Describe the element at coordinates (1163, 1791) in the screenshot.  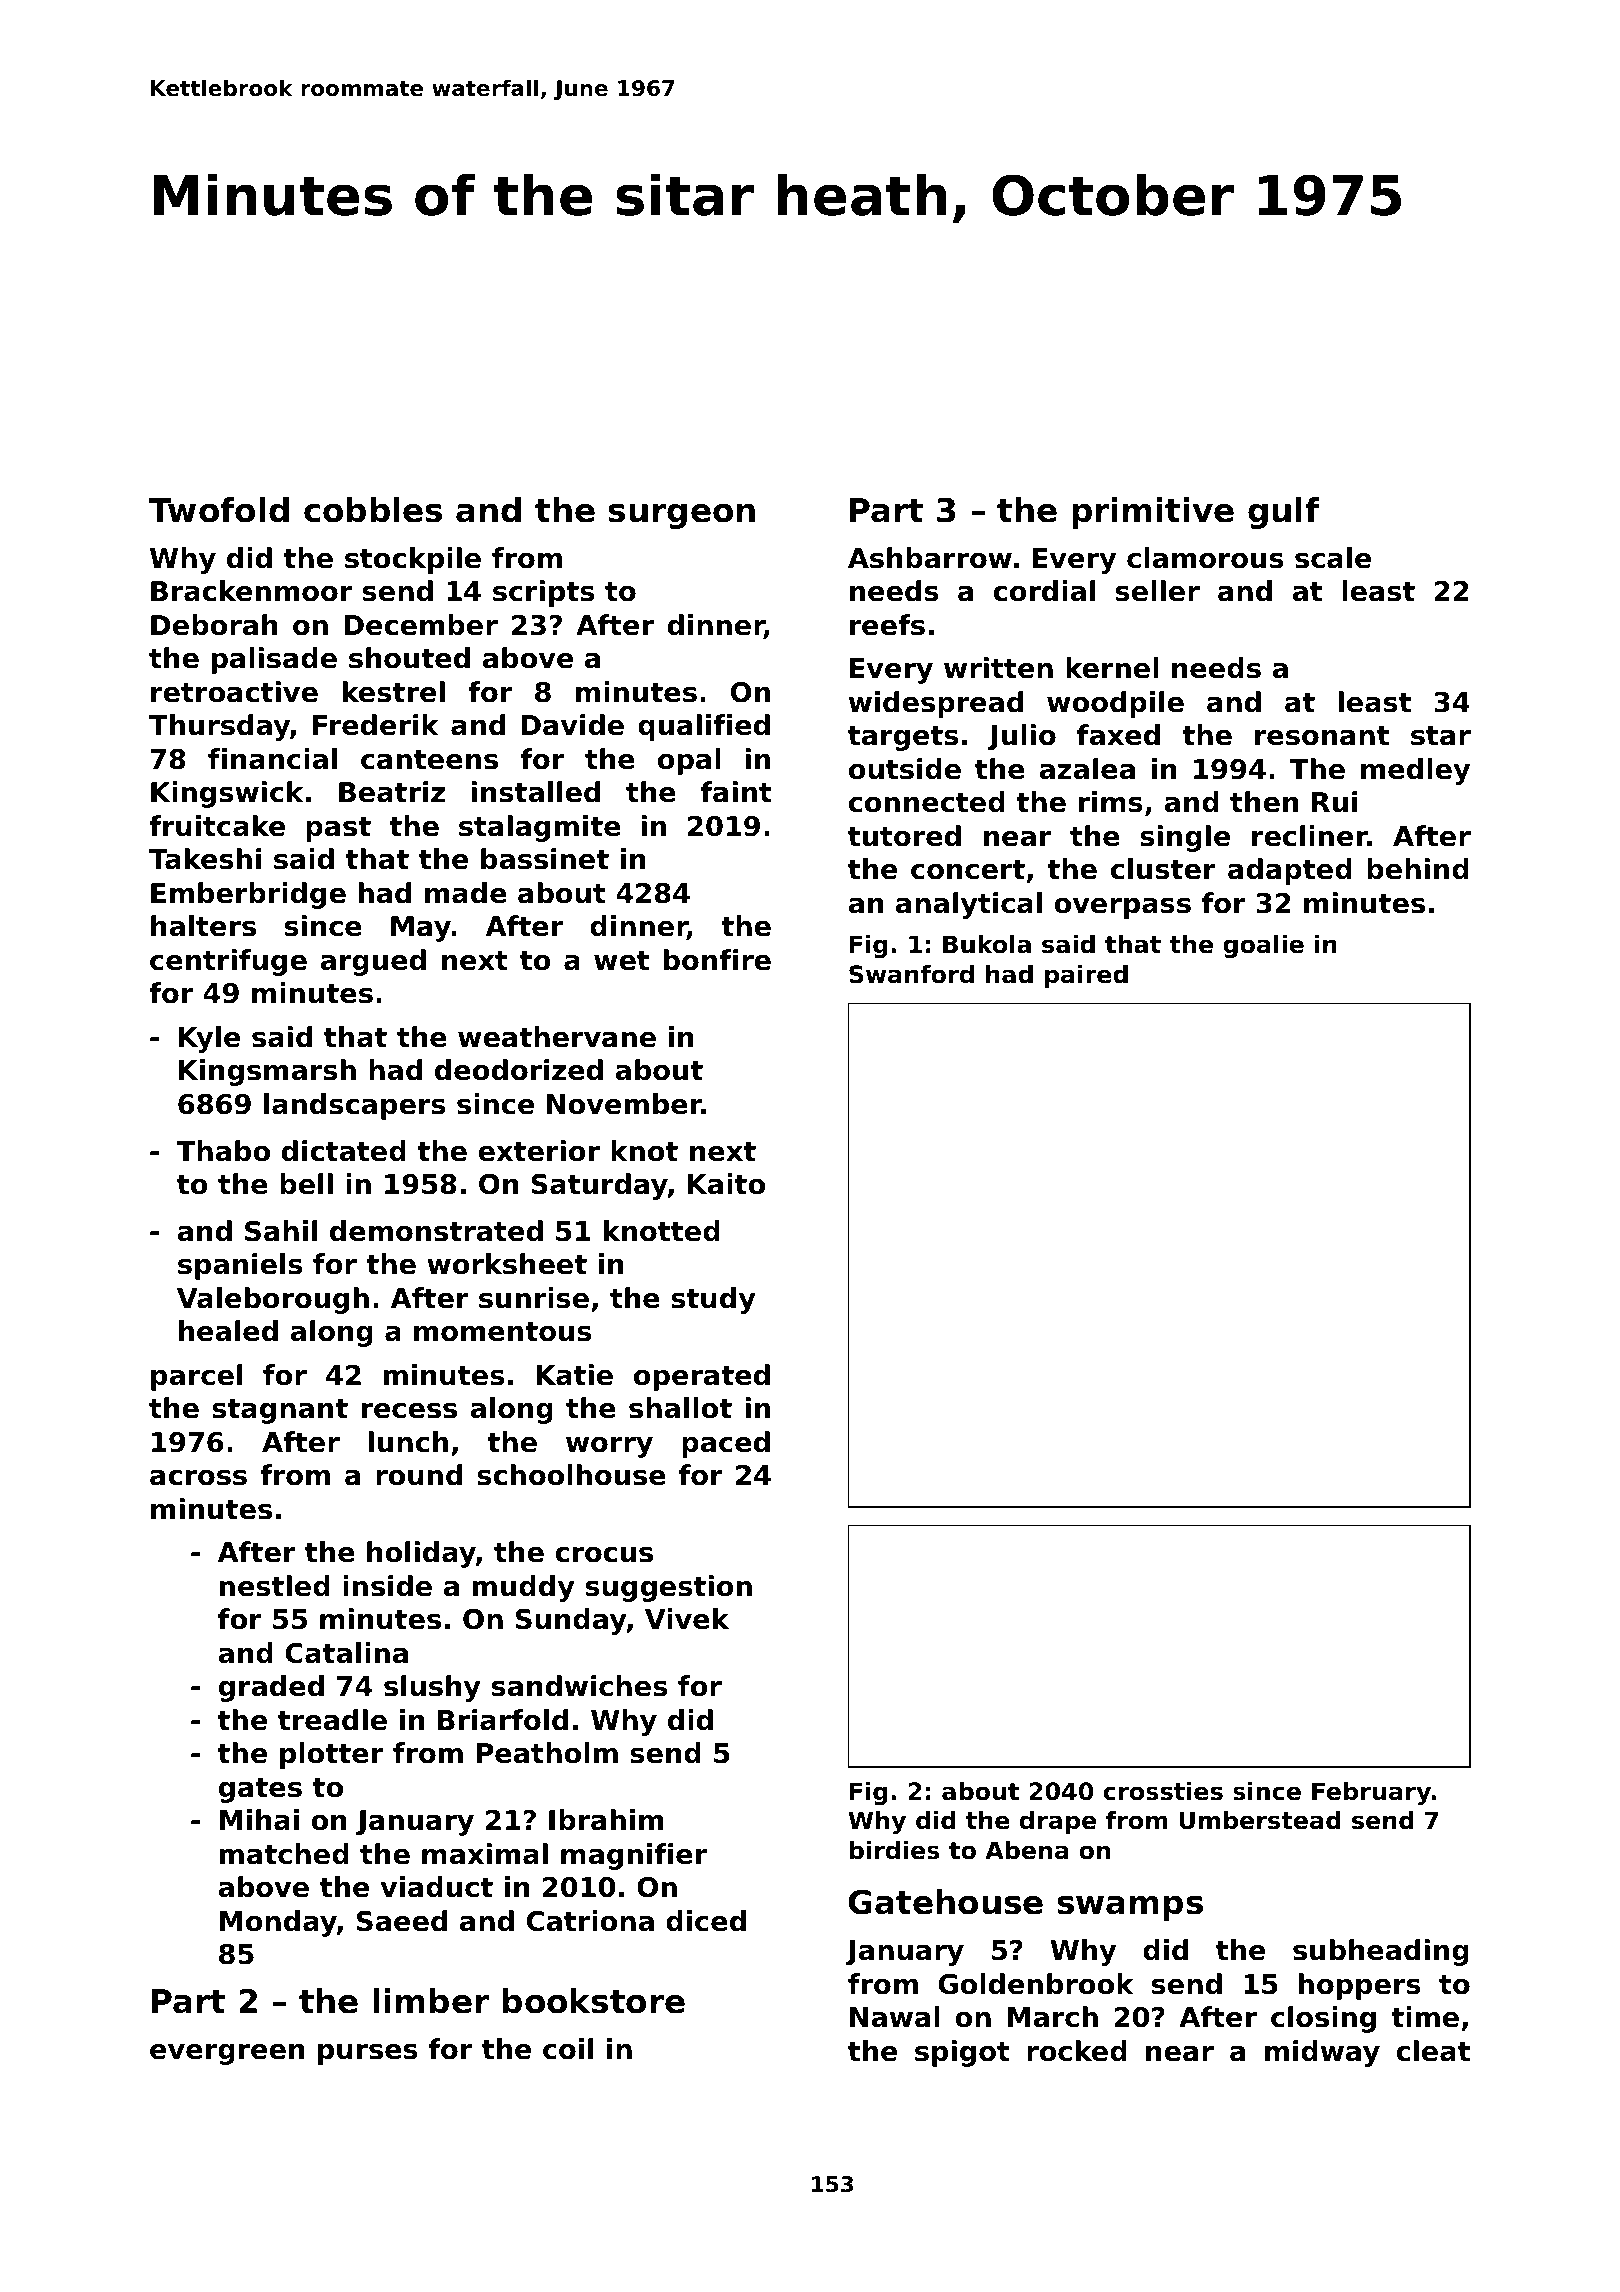
I see `crossties` at that location.
